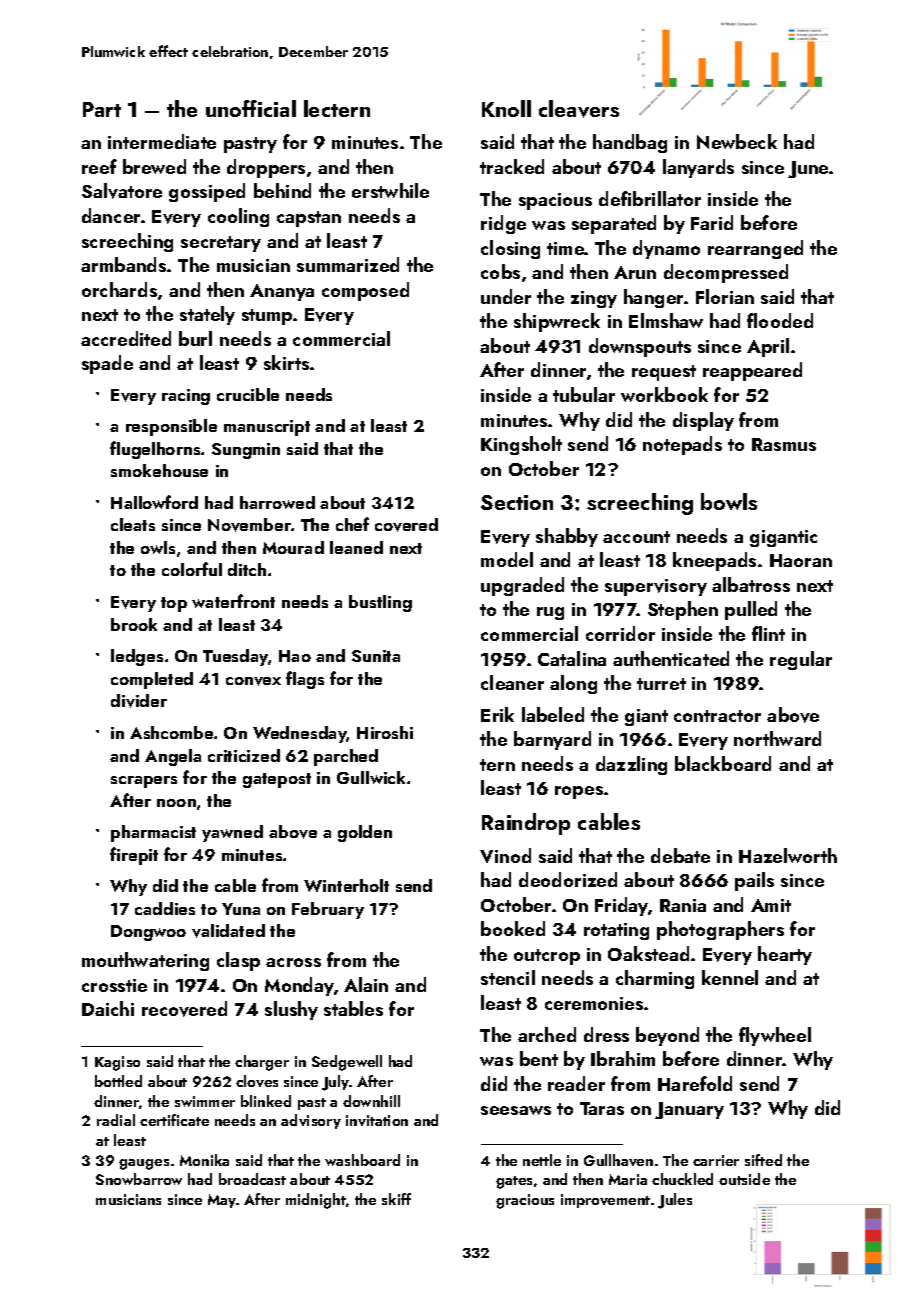  I want to click on Section, so click(517, 502).
